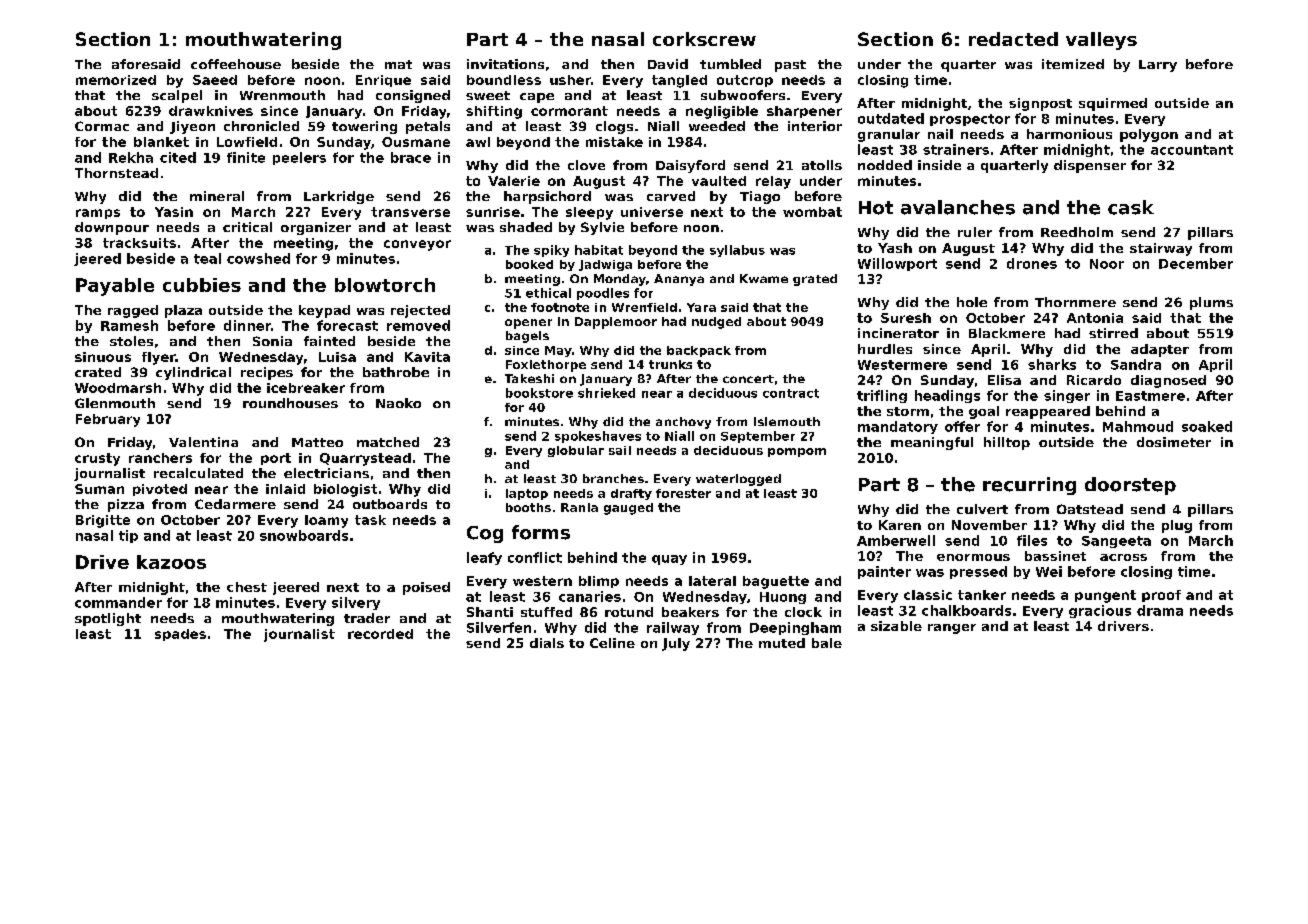 The image size is (1308, 924). What do you see at coordinates (115, 403) in the screenshot?
I see `Glenmouth` at bounding box center [115, 403].
